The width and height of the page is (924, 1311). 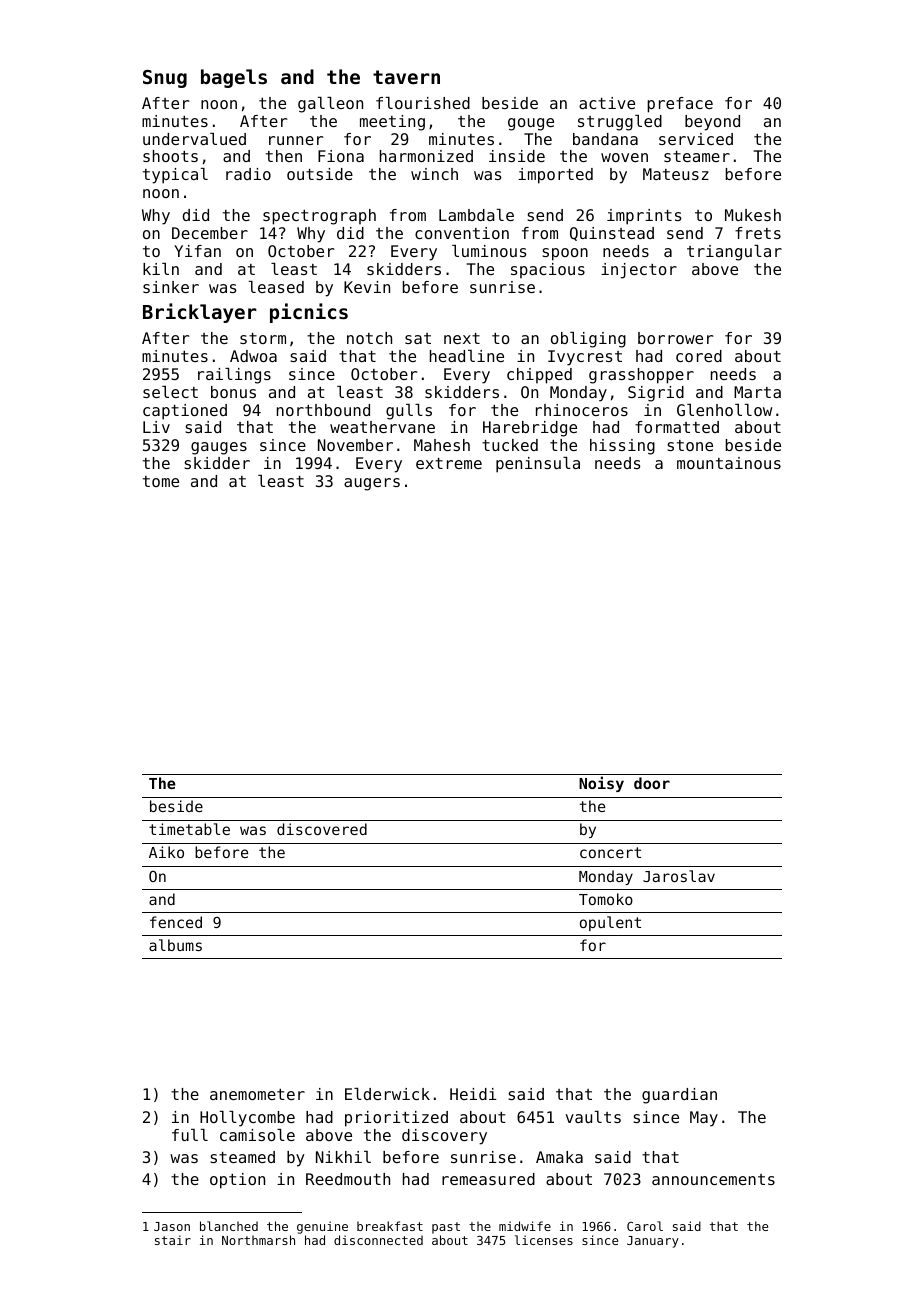 I want to click on meeting, so click(x=392, y=123).
